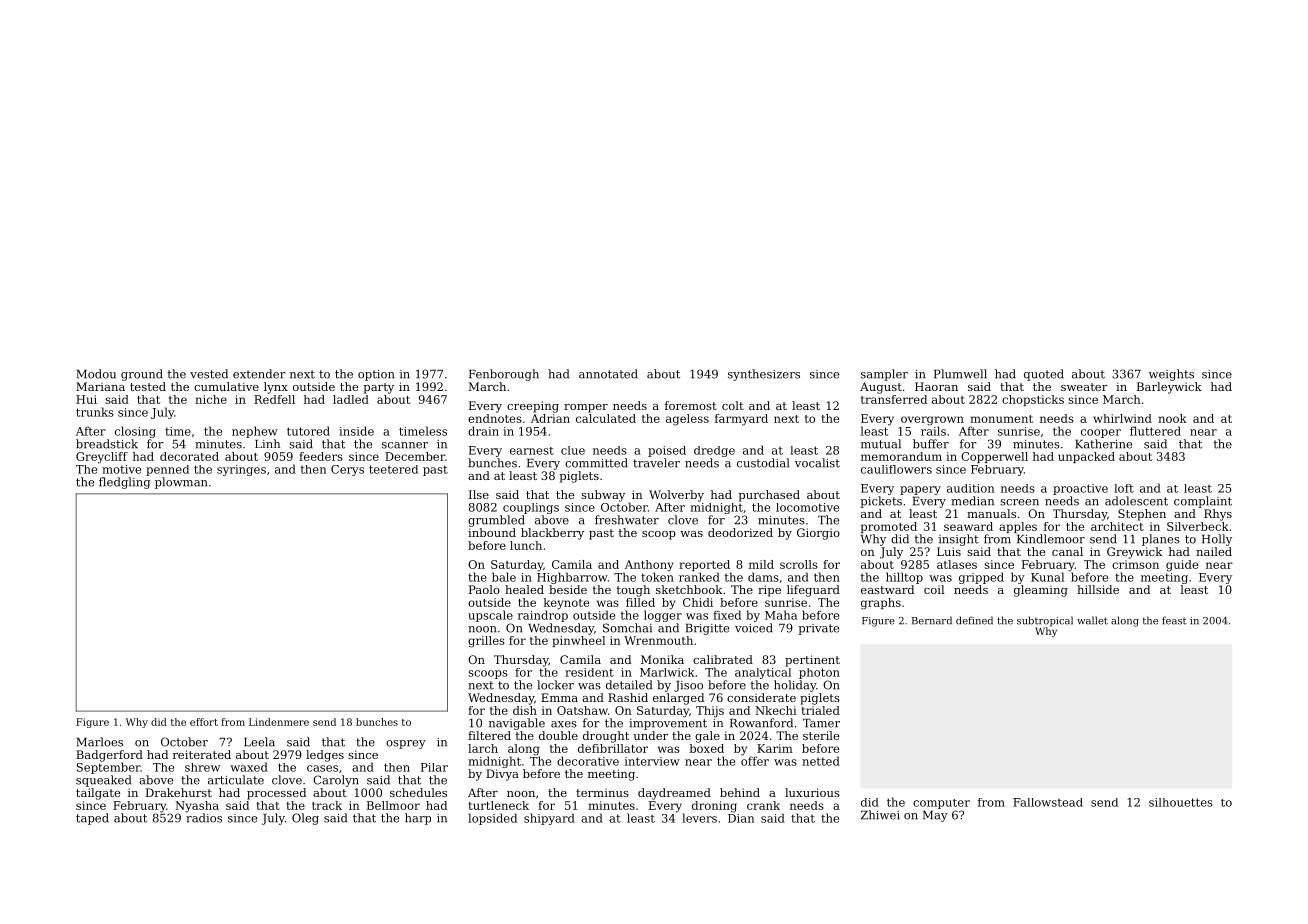 Image resolution: width=1308 pixels, height=924 pixels. What do you see at coordinates (549, 819) in the image?
I see `shipyard` at bounding box center [549, 819].
